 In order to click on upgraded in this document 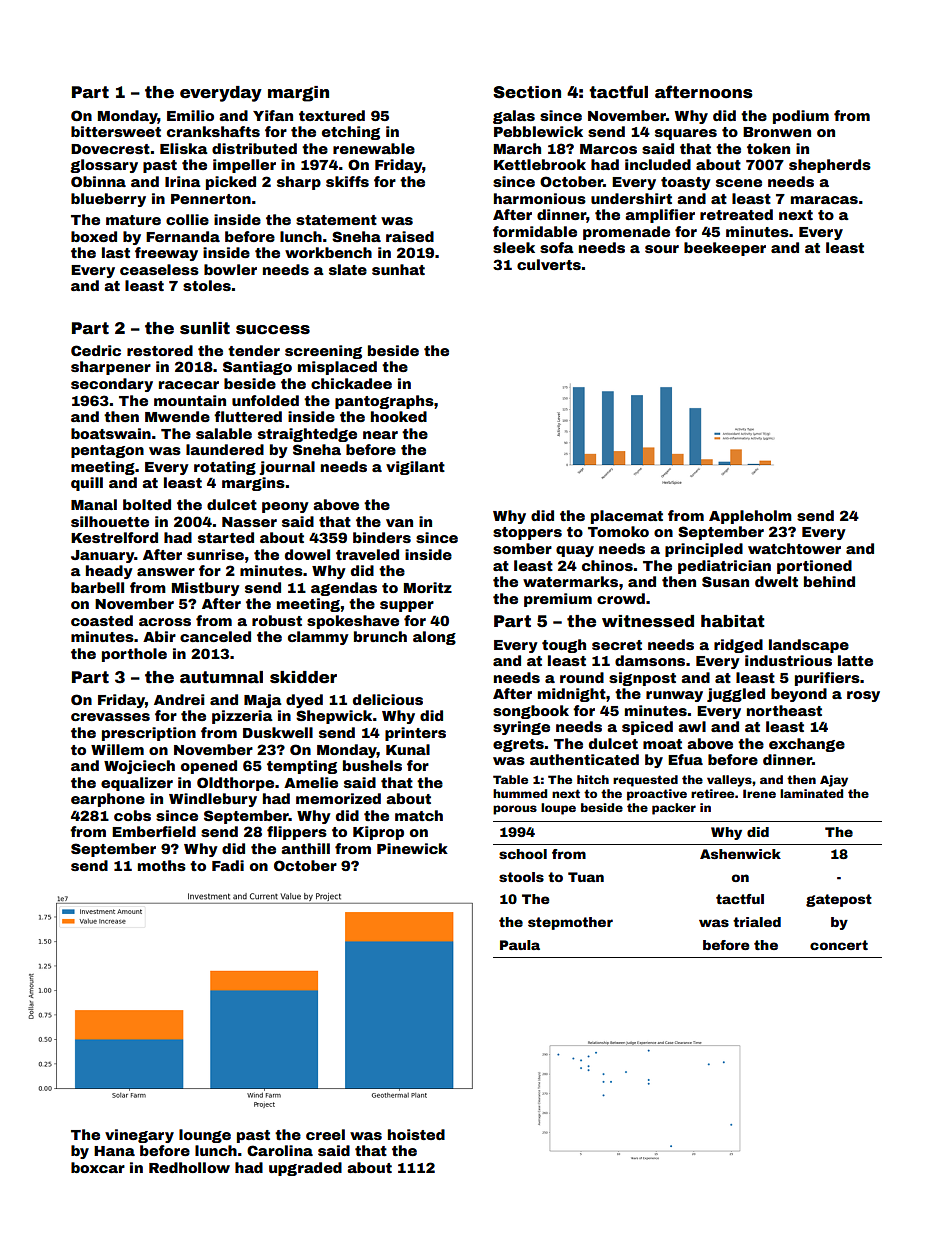, I will do `click(305, 1169)`.
